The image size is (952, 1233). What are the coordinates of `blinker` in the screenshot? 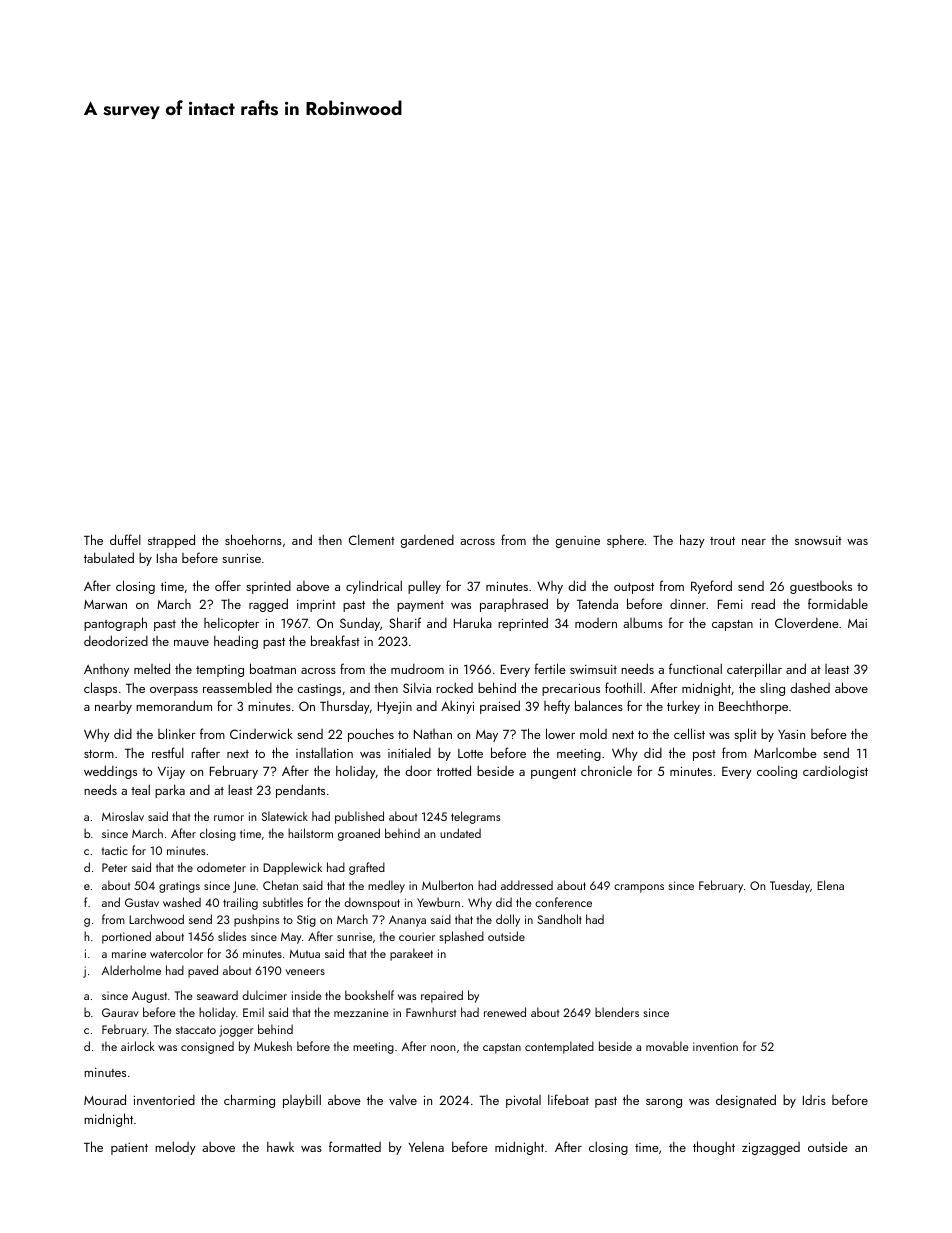 It's located at (176, 733).
